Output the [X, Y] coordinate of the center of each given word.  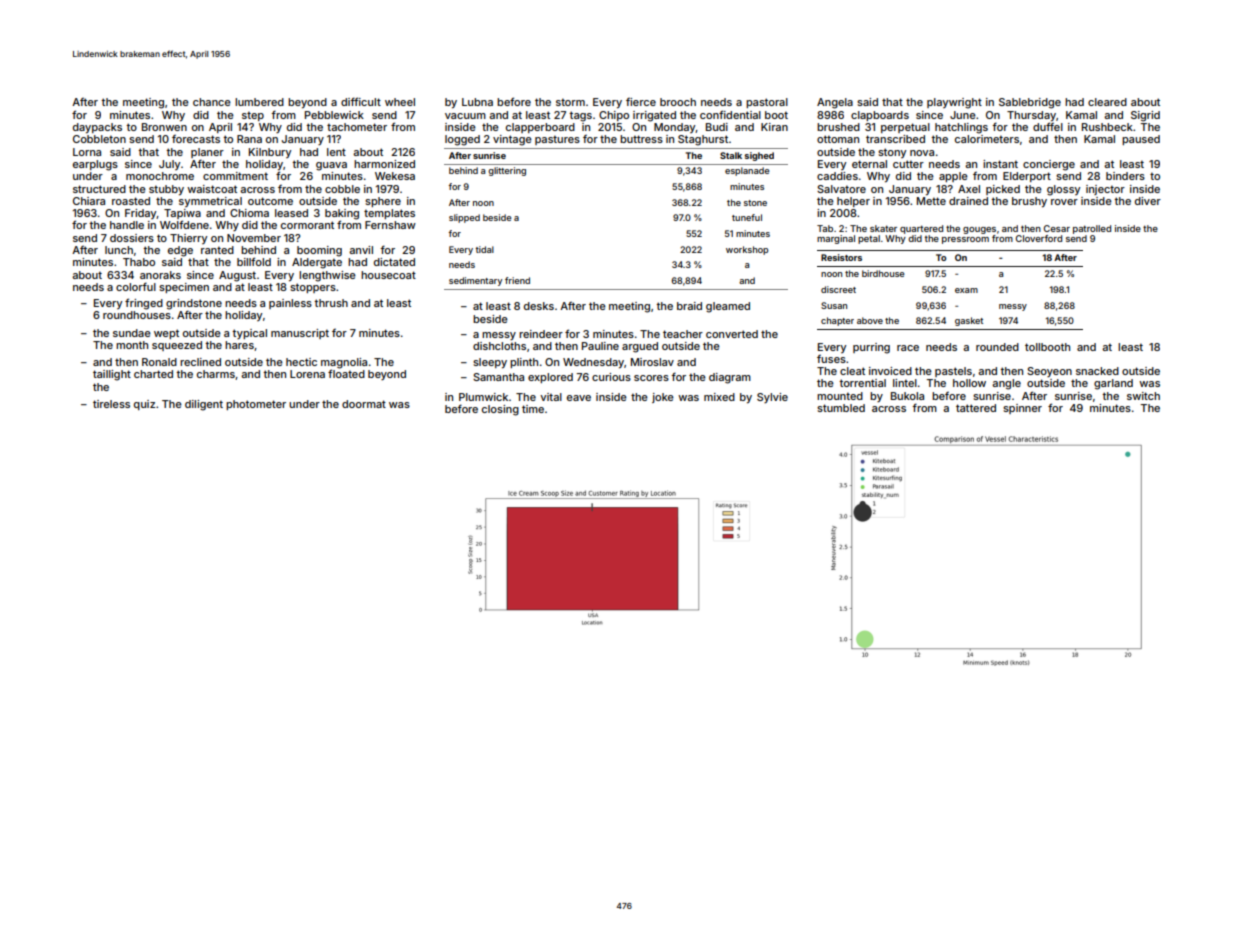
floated [346, 373]
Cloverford [1039, 238]
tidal [484, 249]
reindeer [541, 334]
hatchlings [961, 128]
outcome [270, 201]
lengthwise [327, 276]
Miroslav [652, 362]
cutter [908, 164]
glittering [507, 171]
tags [580, 116]
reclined [200, 362]
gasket [969, 321]
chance [212, 102]
